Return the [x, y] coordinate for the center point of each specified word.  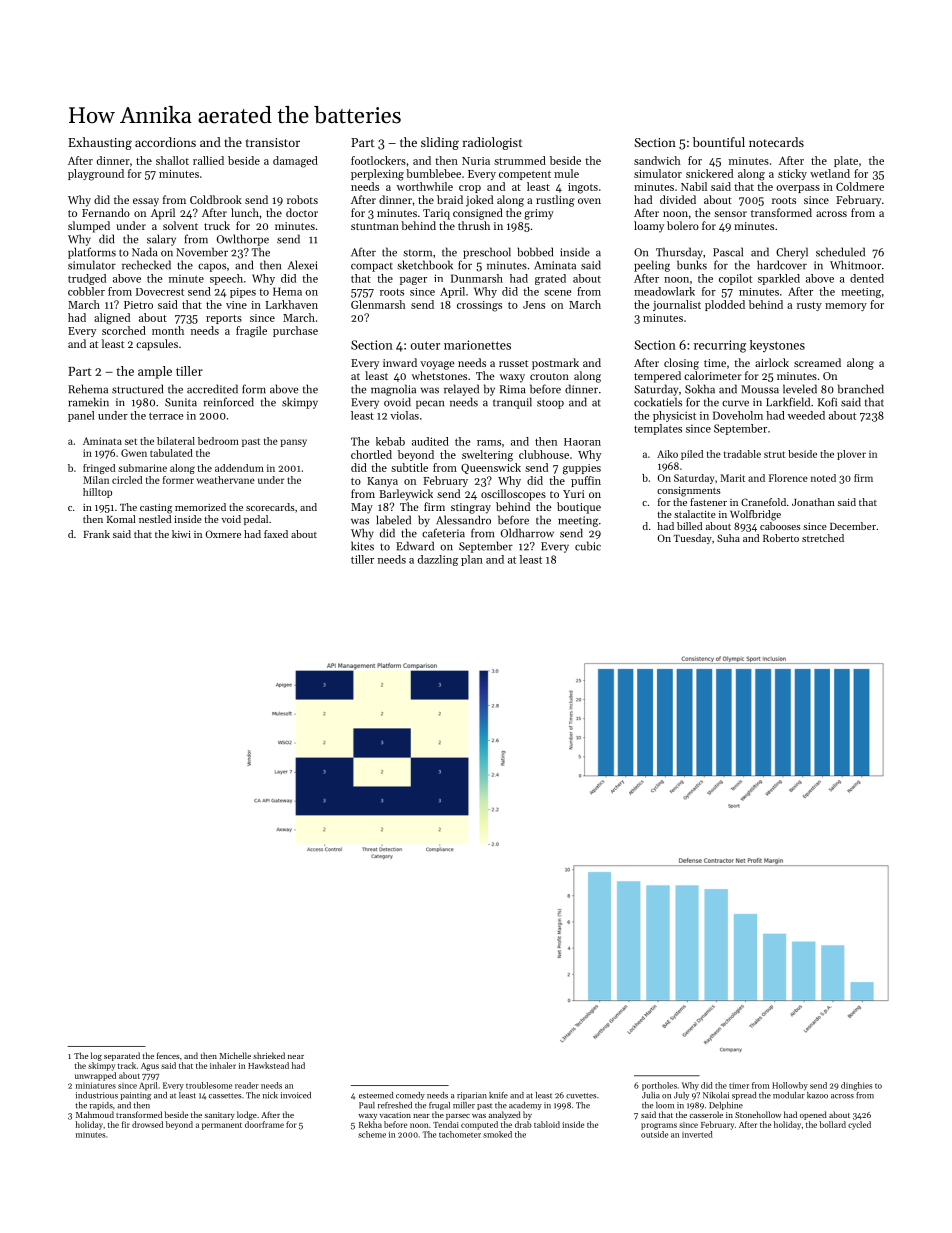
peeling [652, 266]
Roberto [781, 538]
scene [557, 293]
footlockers [378, 160]
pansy [294, 443]
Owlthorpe [243, 240]
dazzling [438, 560]
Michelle [235, 1055]
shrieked [269, 1055]
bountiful [719, 142]
